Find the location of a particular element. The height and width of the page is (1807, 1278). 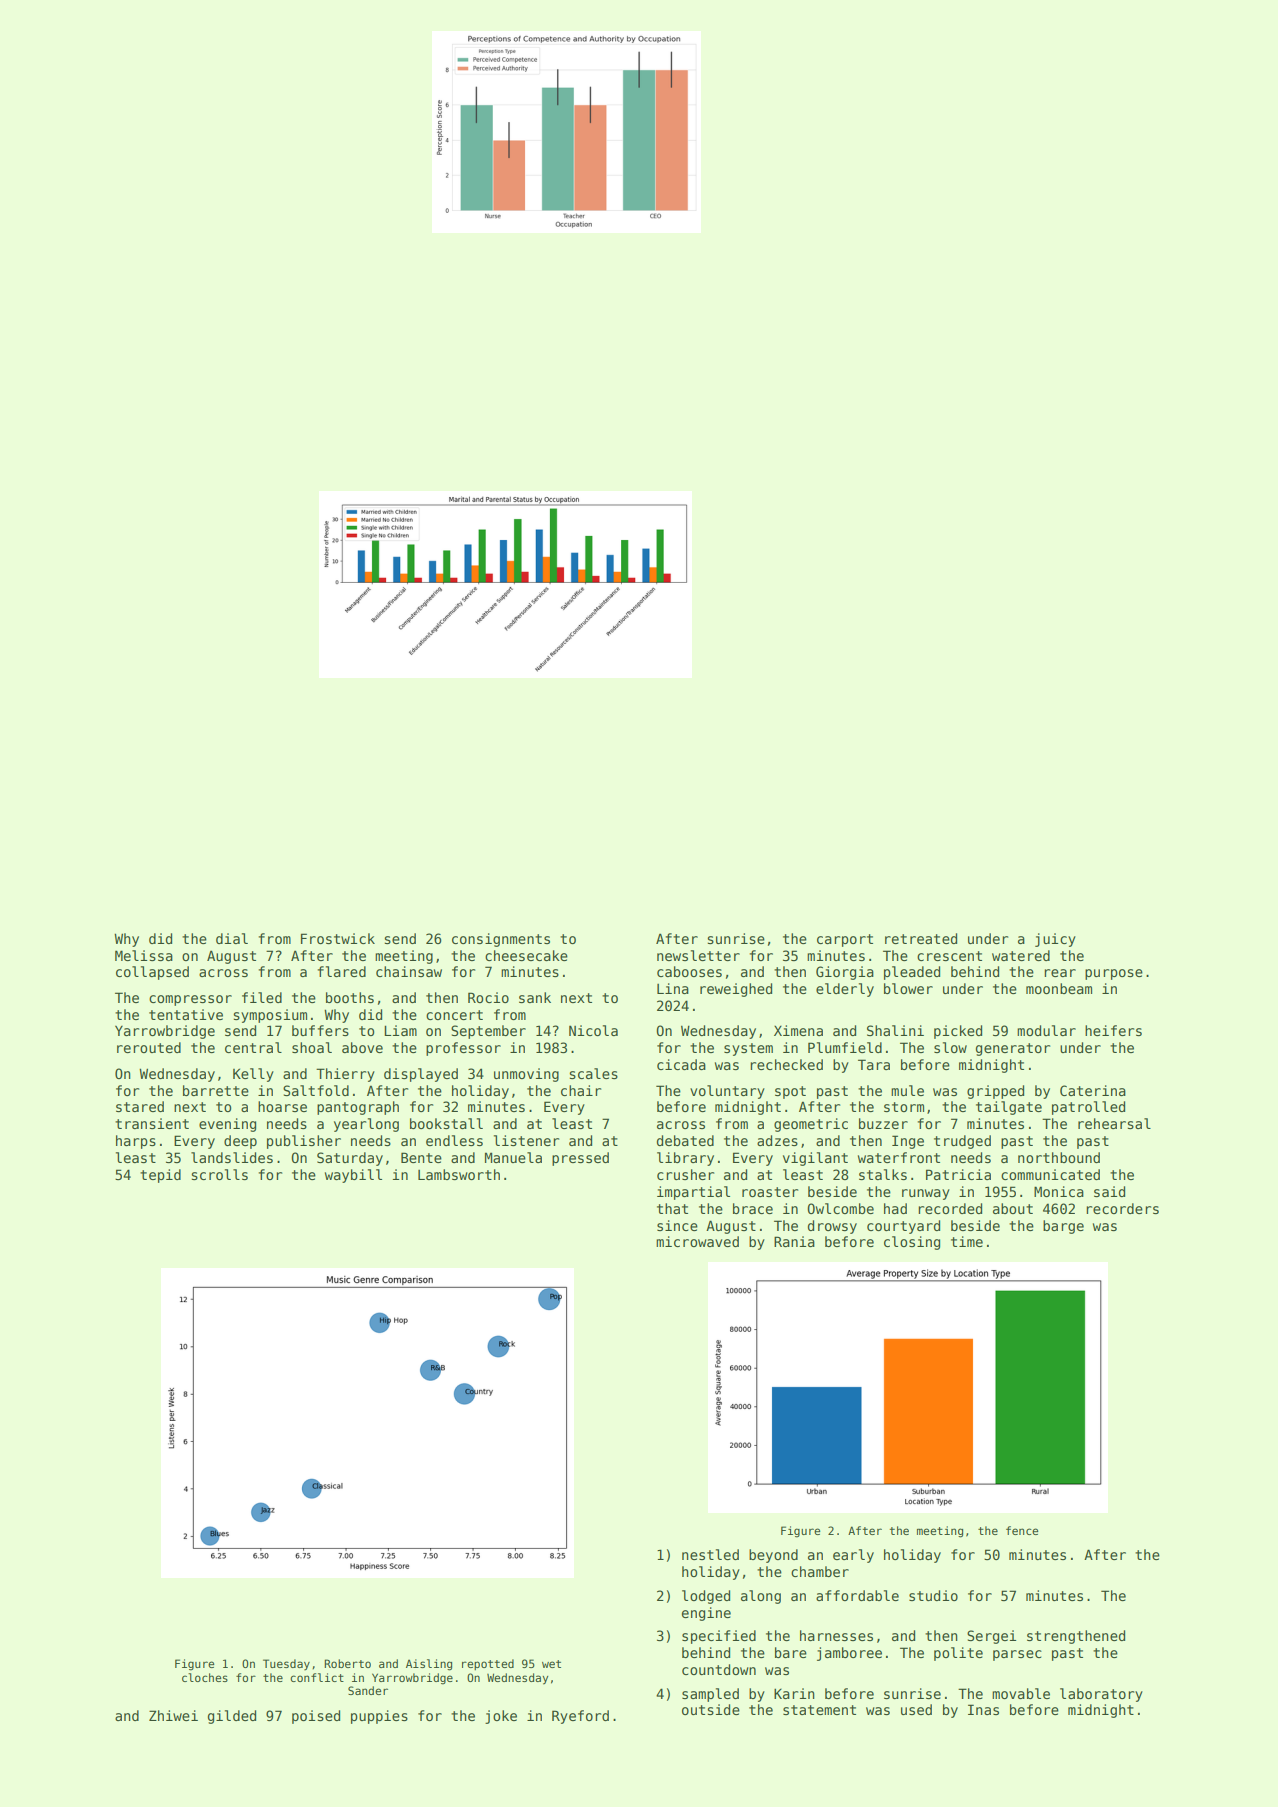

juicy is located at coordinates (1055, 940).
